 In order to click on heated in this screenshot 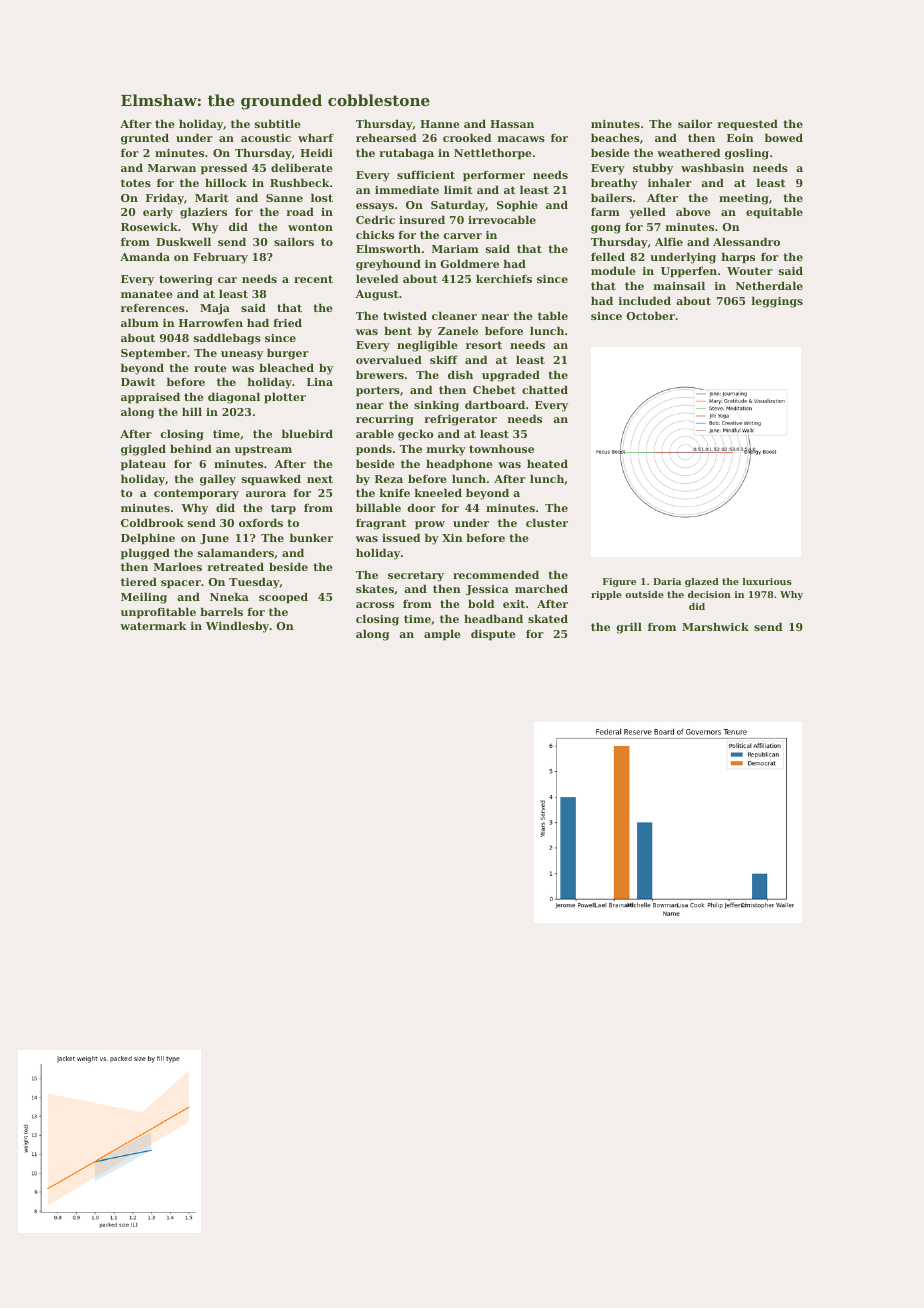, I will do `click(547, 463)`.
